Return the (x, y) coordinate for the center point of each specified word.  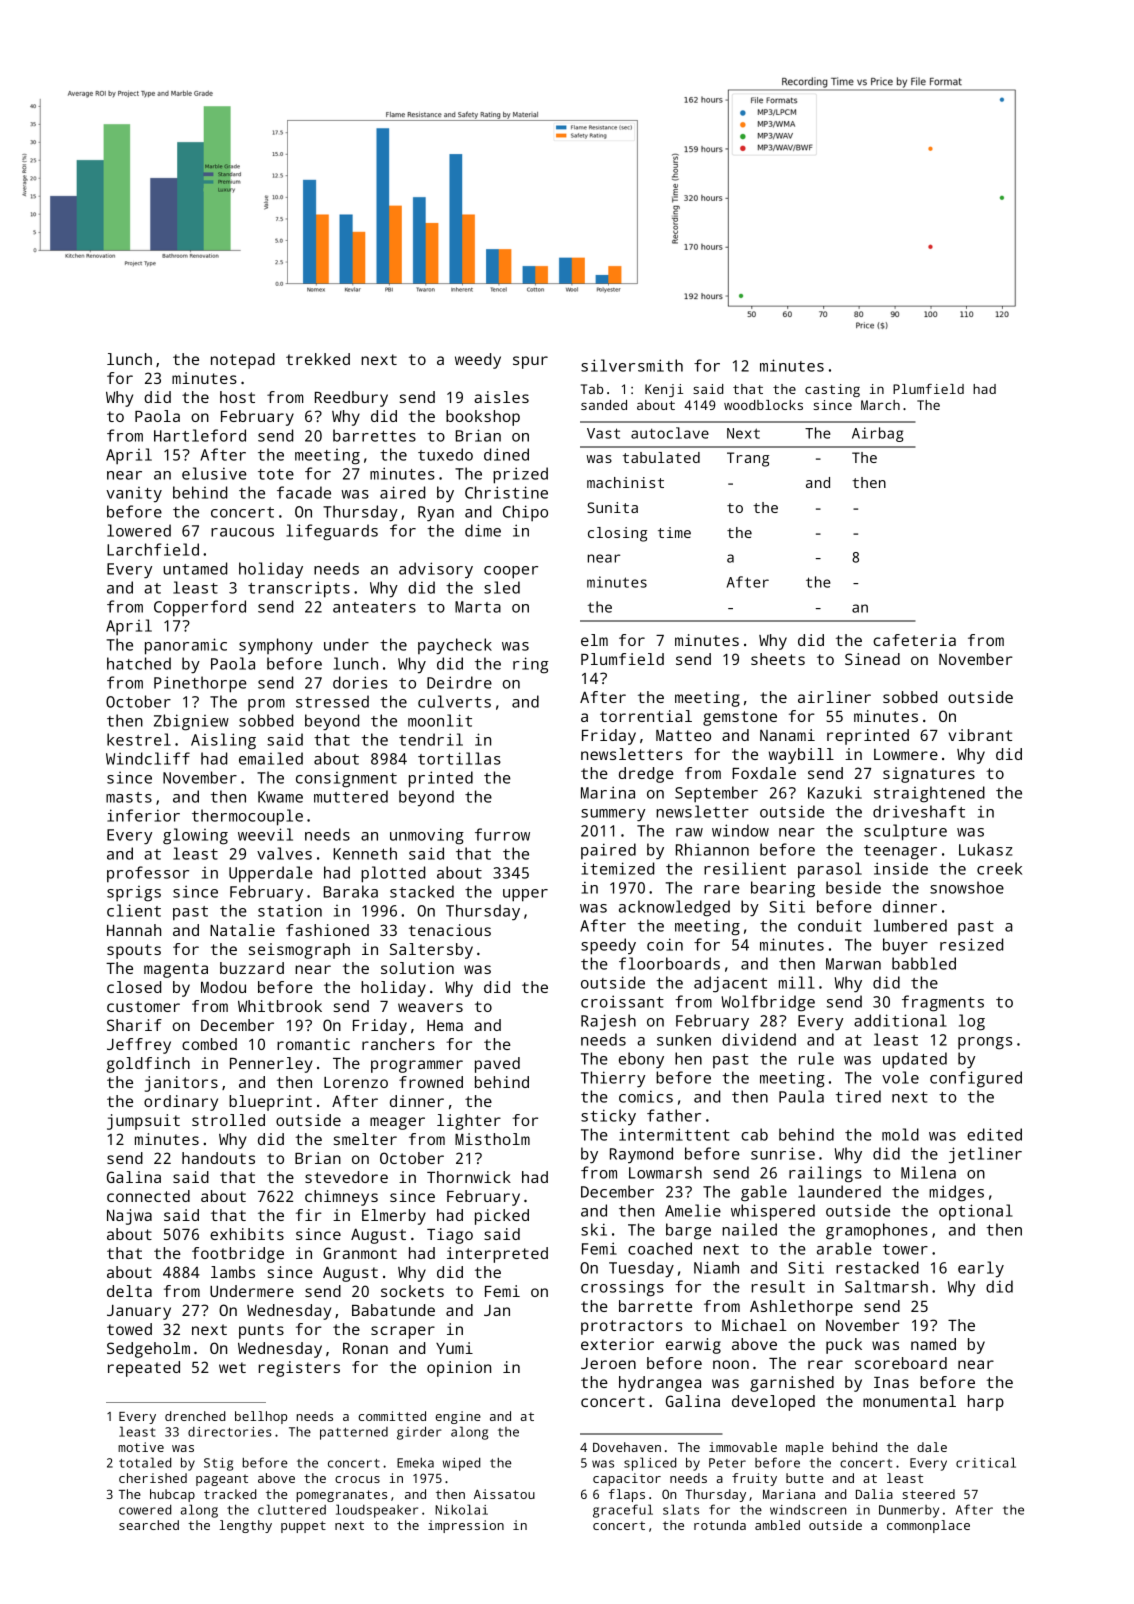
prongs (985, 1043)
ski (594, 1229)
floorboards (669, 963)
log (972, 1022)
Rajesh (608, 1022)
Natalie (242, 930)
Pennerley (271, 1065)
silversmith (632, 365)
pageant (222, 1480)
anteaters (374, 607)
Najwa (129, 1217)
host (237, 397)
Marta (478, 607)
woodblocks (763, 405)
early (981, 1269)
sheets (778, 659)
